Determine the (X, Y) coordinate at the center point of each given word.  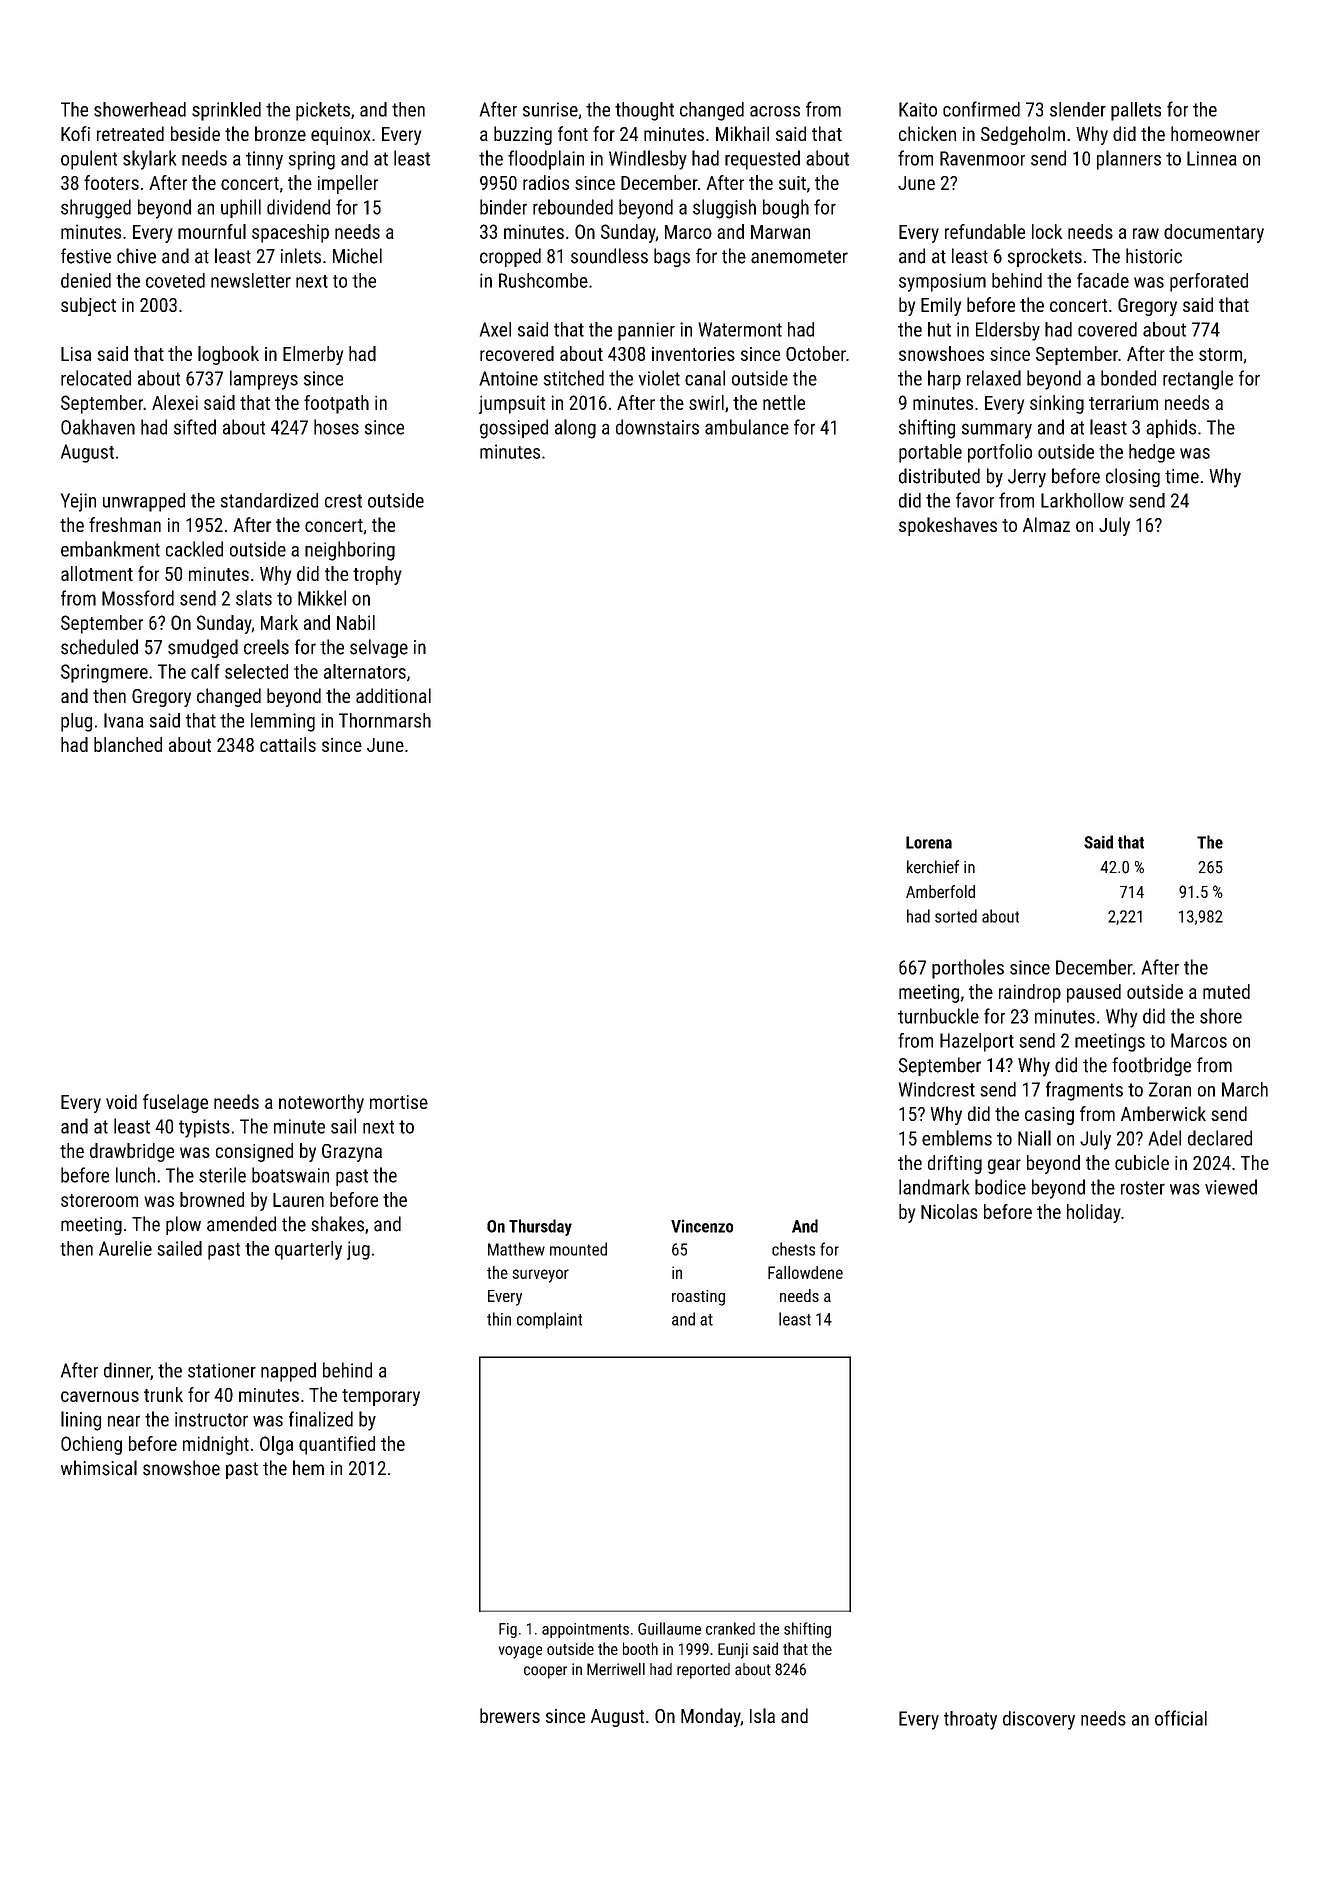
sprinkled (226, 111)
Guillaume (669, 1628)
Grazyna (352, 1153)
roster (1143, 1188)
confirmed (981, 109)
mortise (399, 1102)
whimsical (99, 1468)
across (775, 111)
